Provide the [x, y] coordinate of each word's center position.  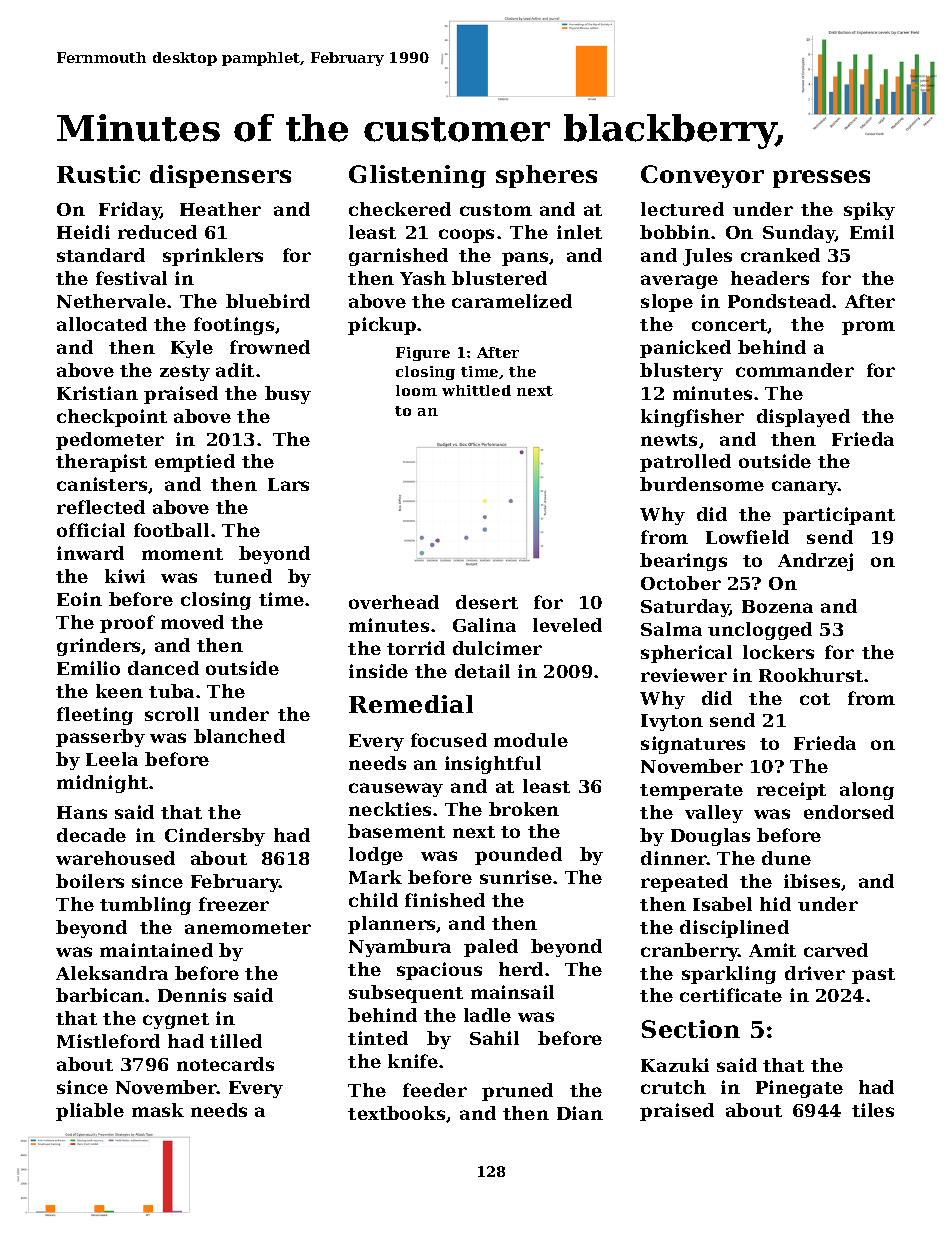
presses [821, 179]
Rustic [98, 174]
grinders [98, 647]
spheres [546, 176]
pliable [90, 1112]
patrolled [685, 463]
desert [487, 602]
